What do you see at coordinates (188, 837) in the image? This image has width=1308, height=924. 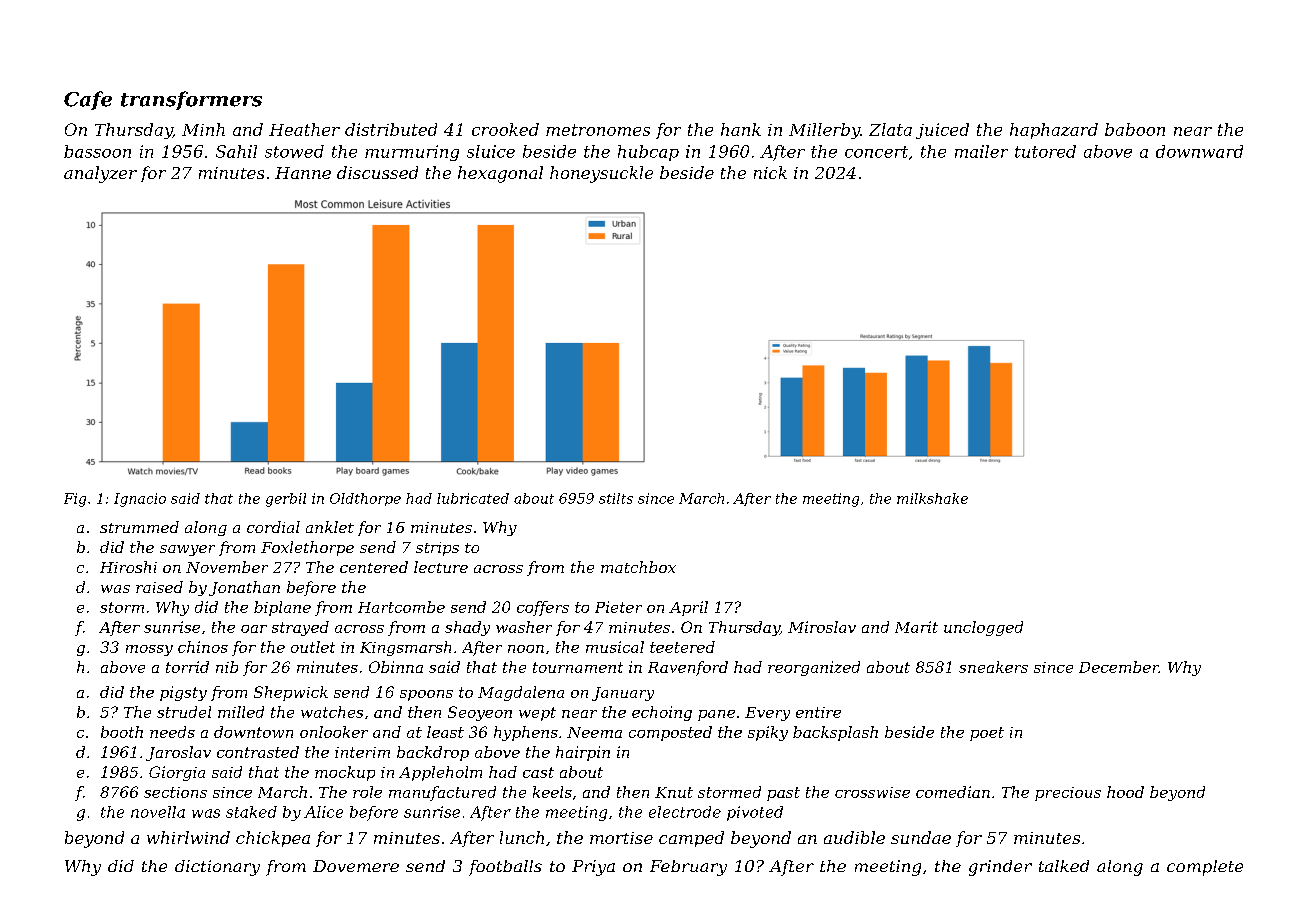 I see `whirlwind` at bounding box center [188, 837].
